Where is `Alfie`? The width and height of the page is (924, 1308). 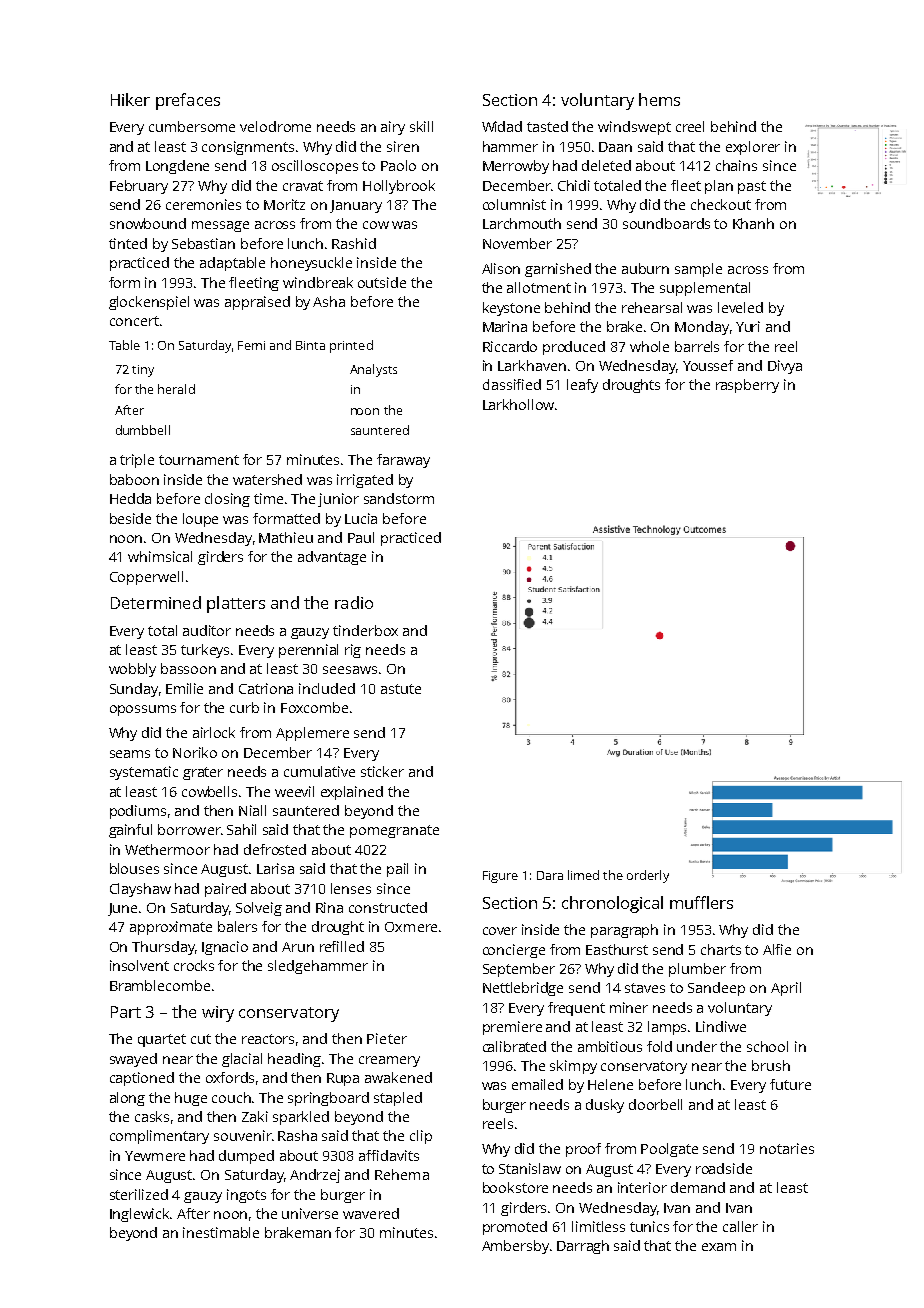
Alfie is located at coordinates (777, 949).
